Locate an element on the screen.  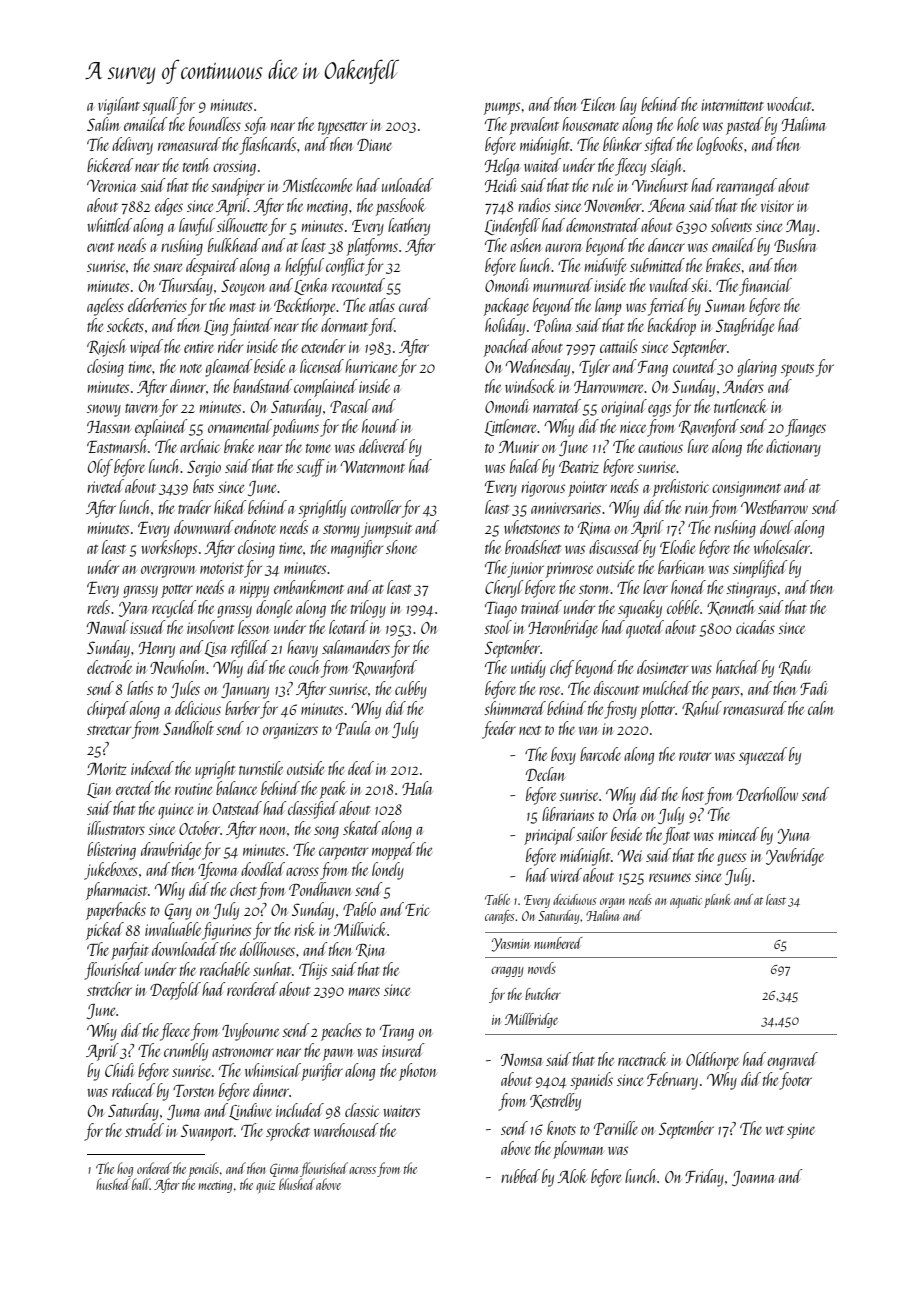
shone is located at coordinates (401, 547).
